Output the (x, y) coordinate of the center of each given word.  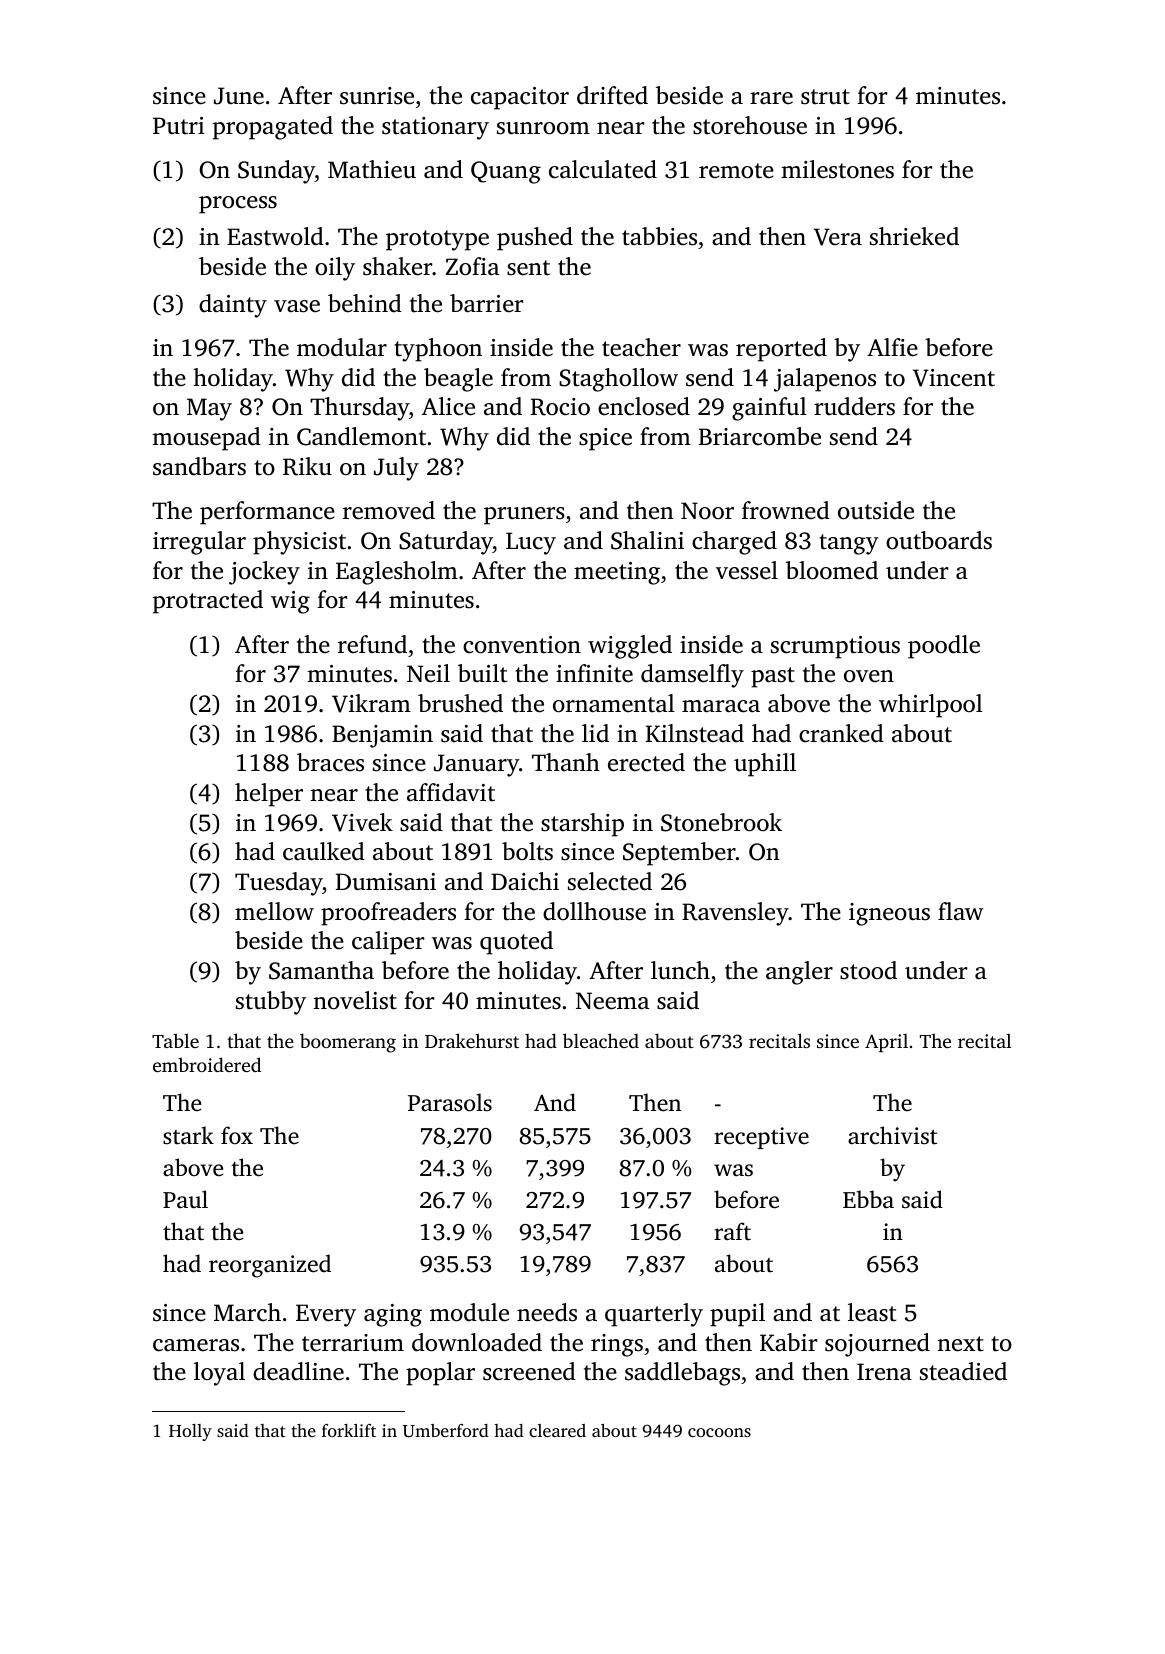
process (238, 205)
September (679, 854)
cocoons (719, 1432)
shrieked (914, 236)
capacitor (520, 98)
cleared (557, 1430)
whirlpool (931, 706)
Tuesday (279, 884)
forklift (349, 1430)
